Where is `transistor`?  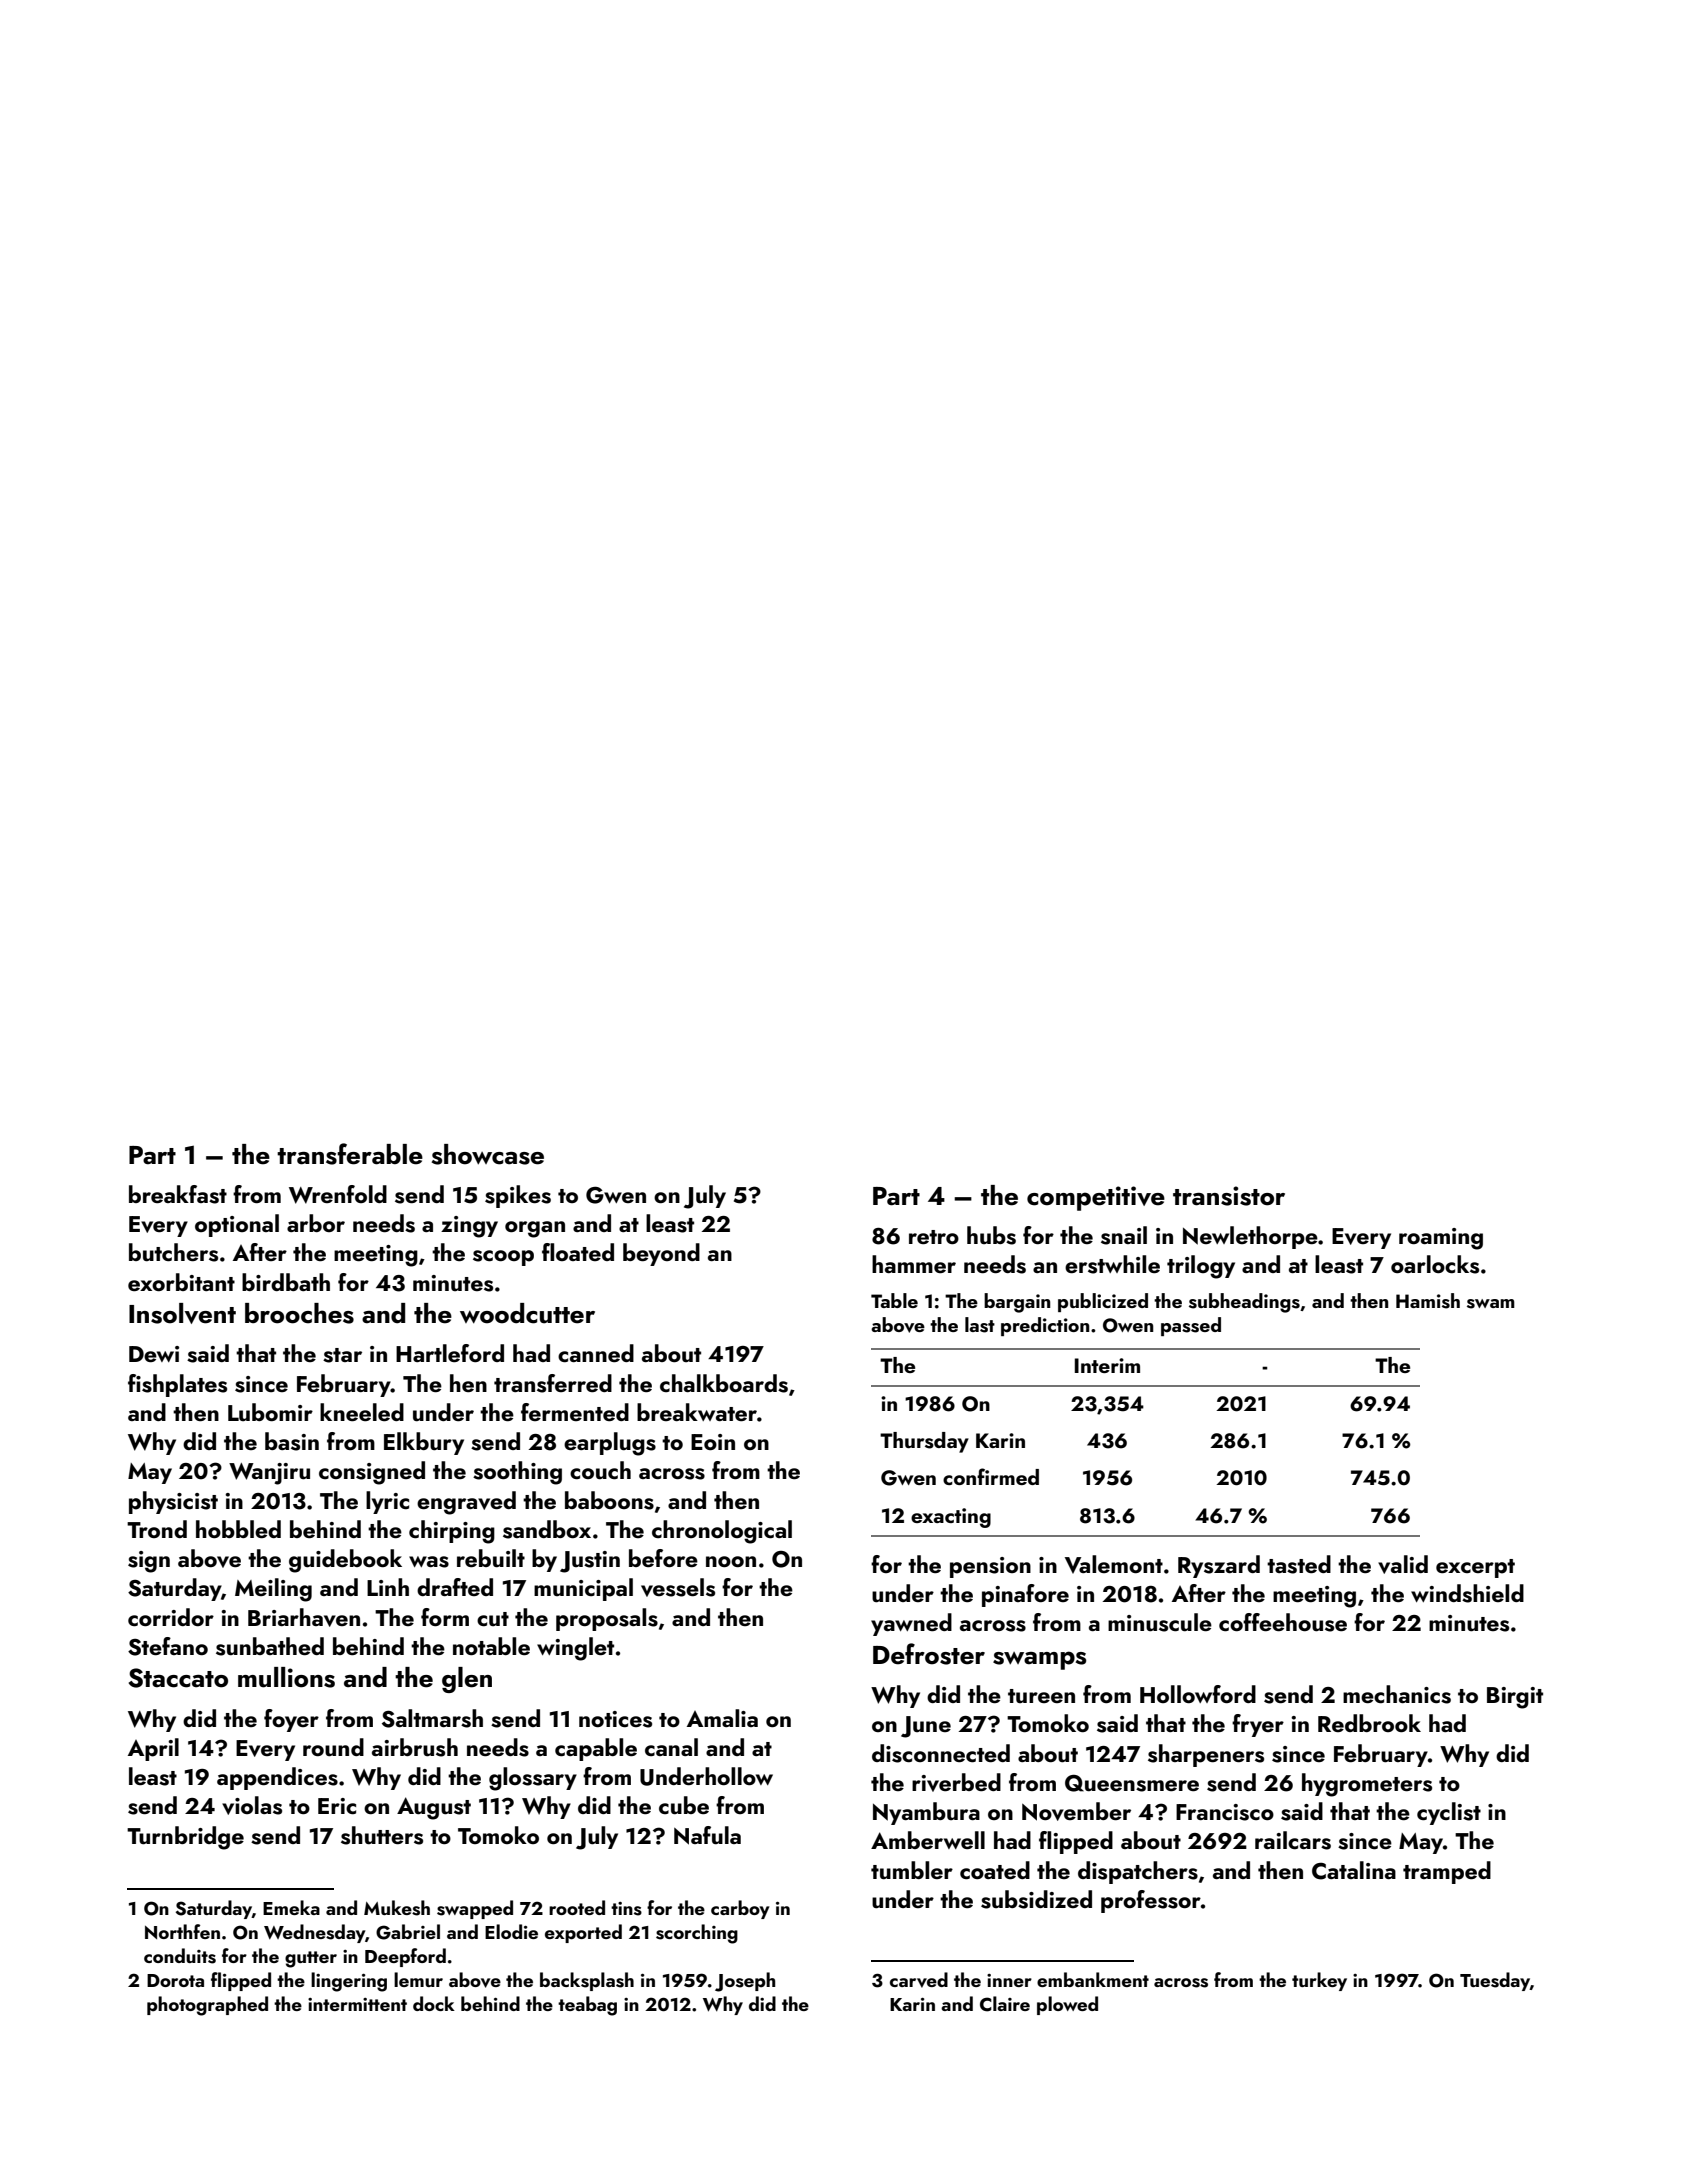
transistor is located at coordinates (1229, 1196).
